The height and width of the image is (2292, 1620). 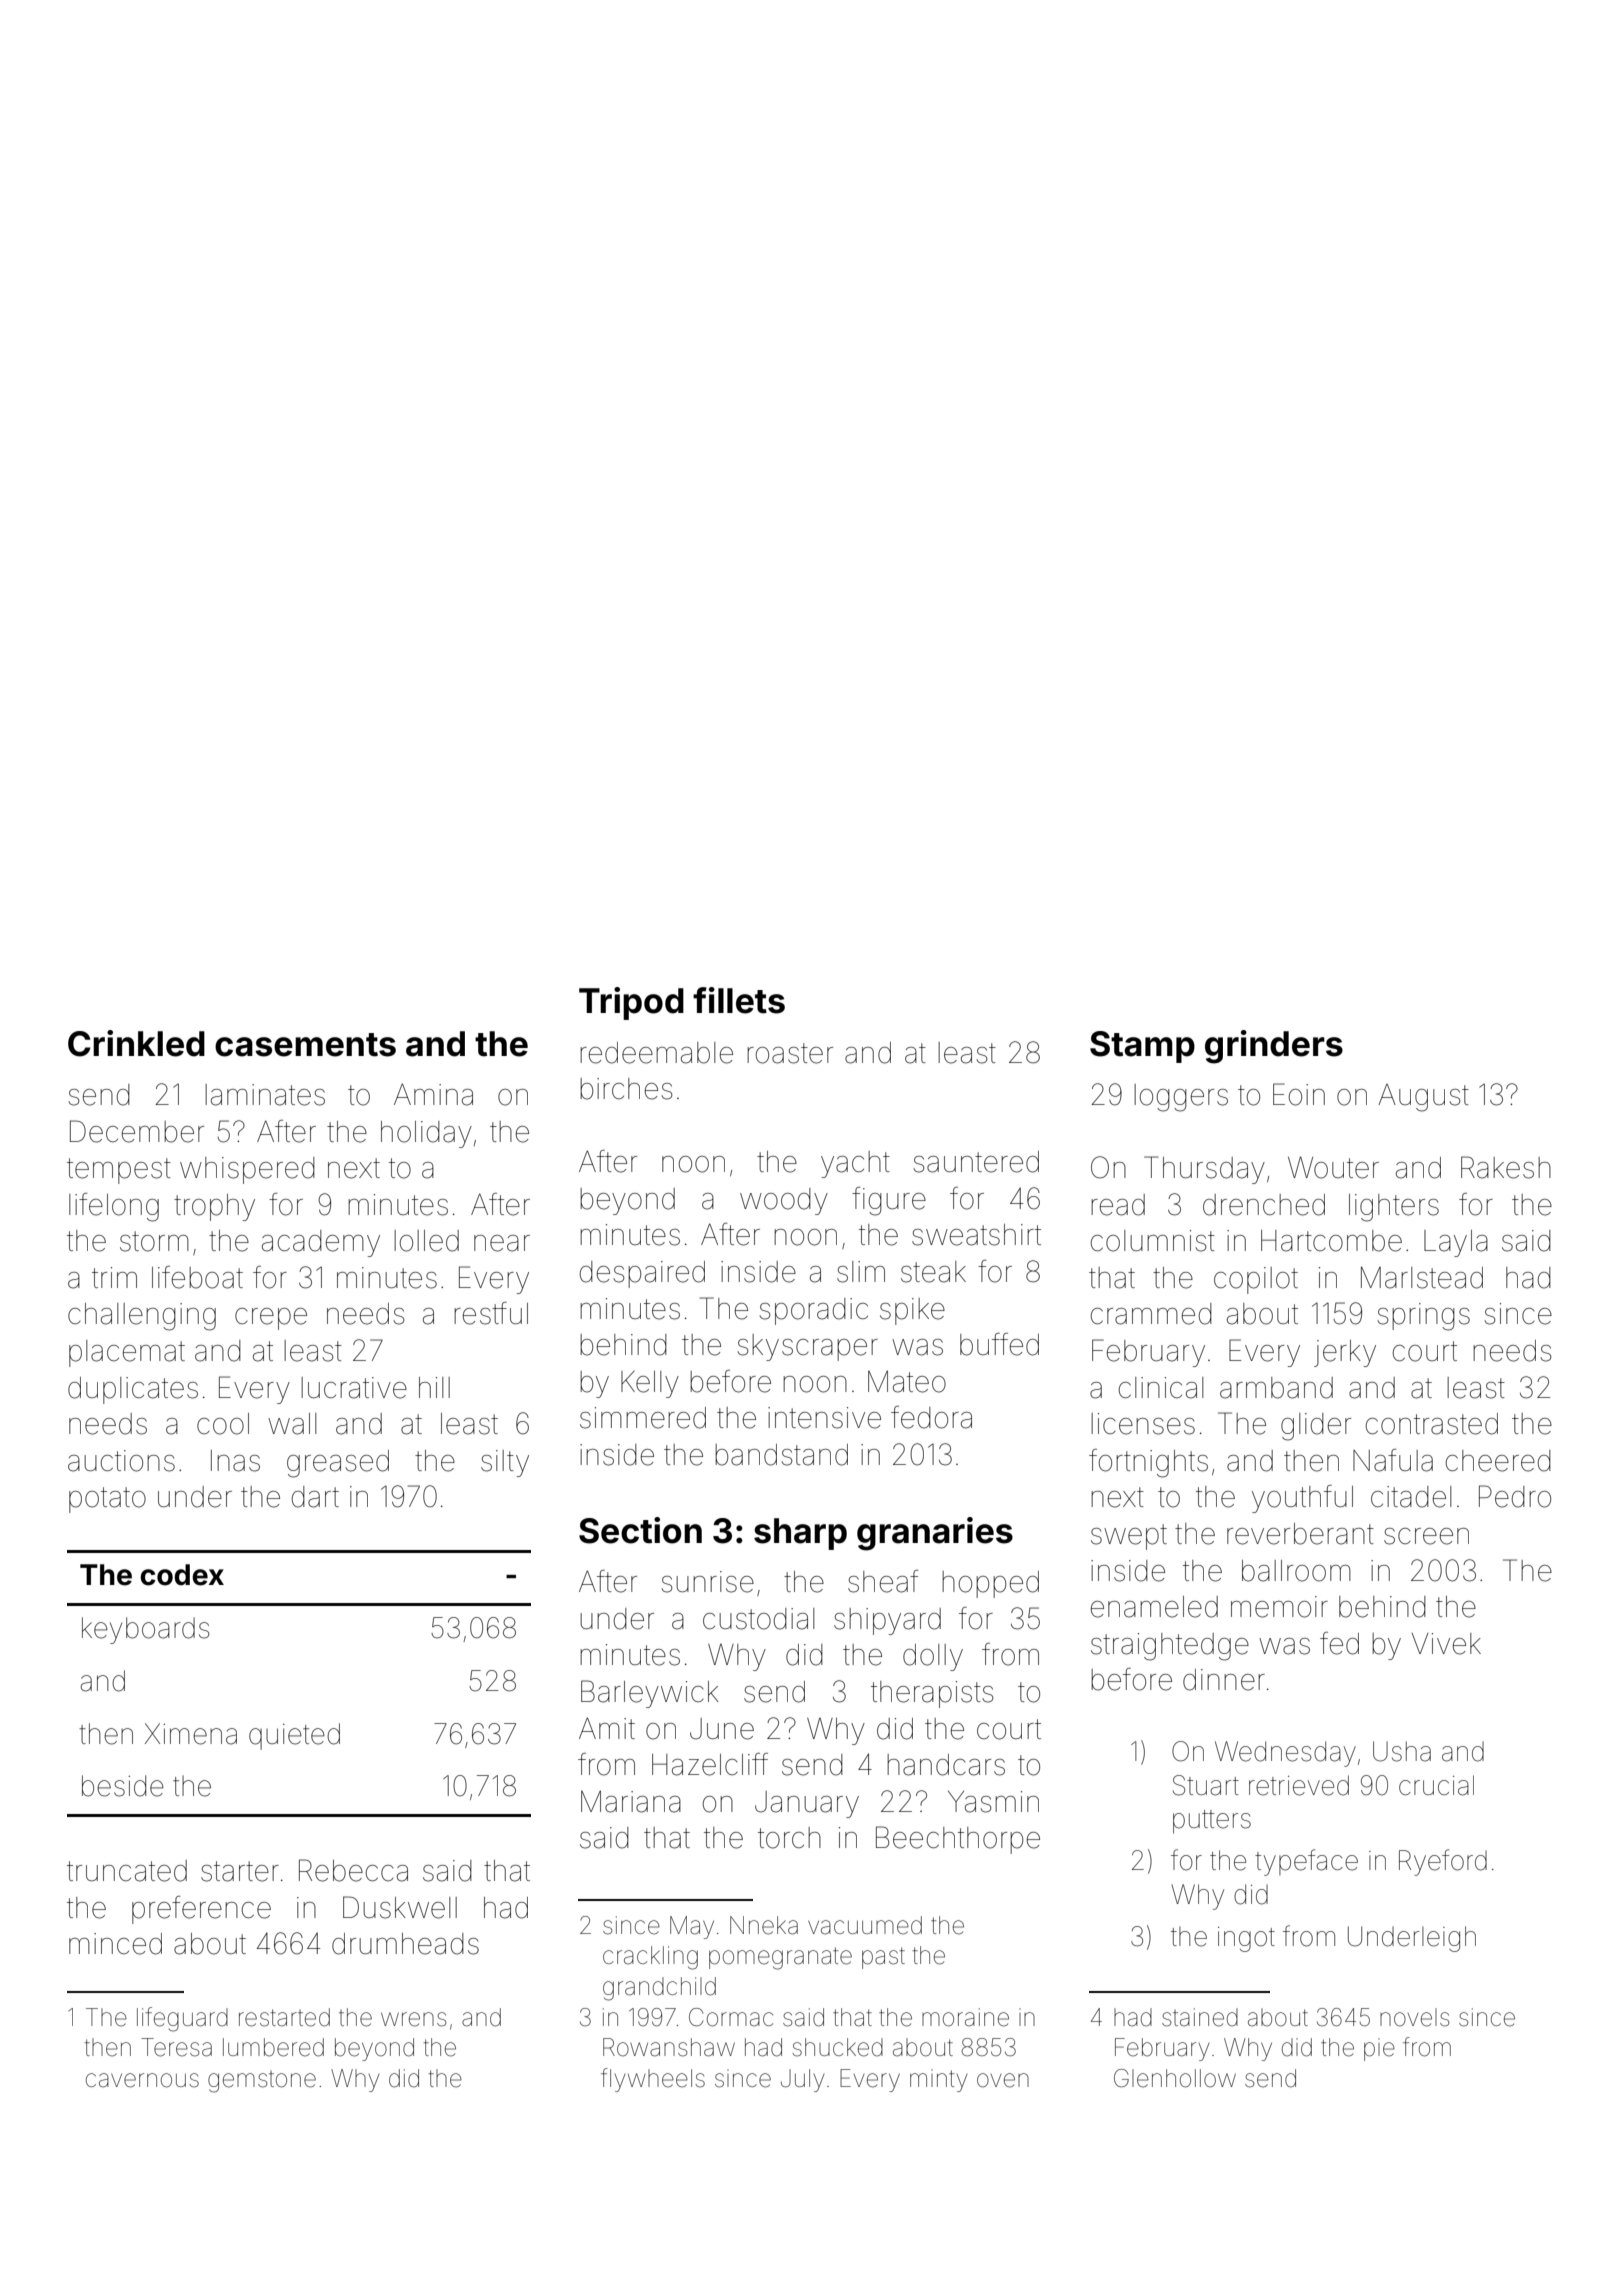 What do you see at coordinates (1402, 1751) in the image?
I see `Usha` at bounding box center [1402, 1751].
